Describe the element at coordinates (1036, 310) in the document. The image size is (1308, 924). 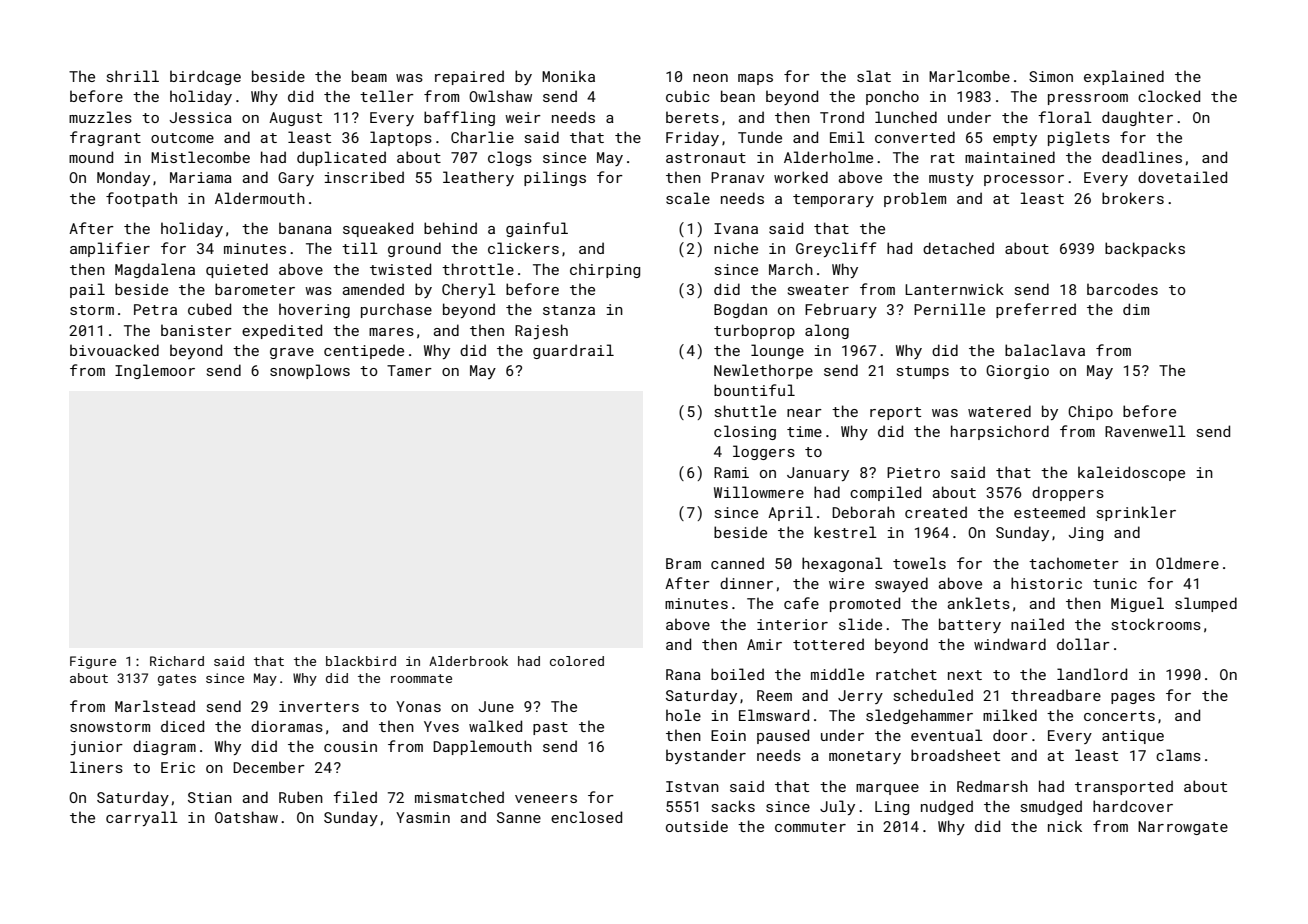
I see `preferred` at that location.
